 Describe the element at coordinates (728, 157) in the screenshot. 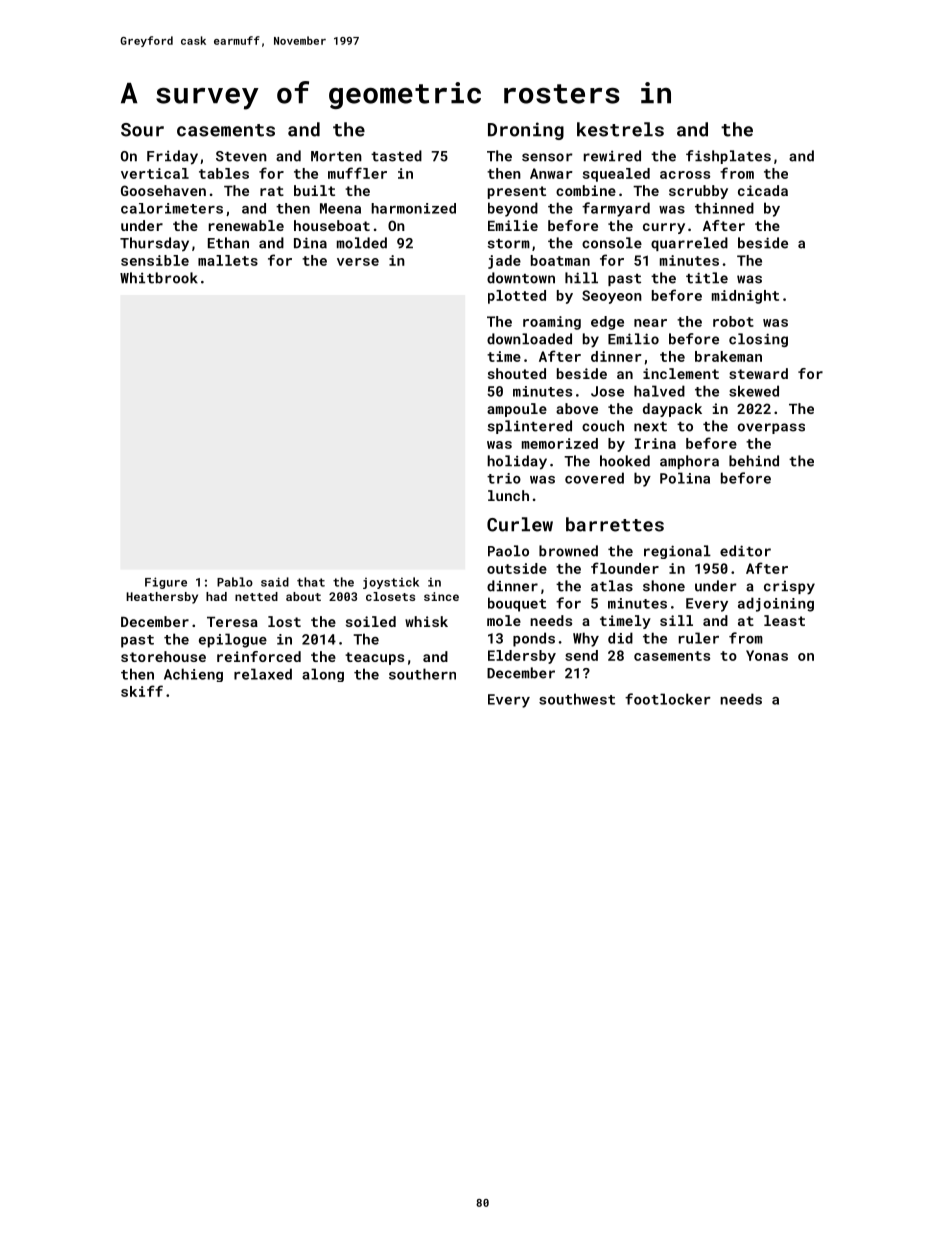

I see `fishplates` at that location.
